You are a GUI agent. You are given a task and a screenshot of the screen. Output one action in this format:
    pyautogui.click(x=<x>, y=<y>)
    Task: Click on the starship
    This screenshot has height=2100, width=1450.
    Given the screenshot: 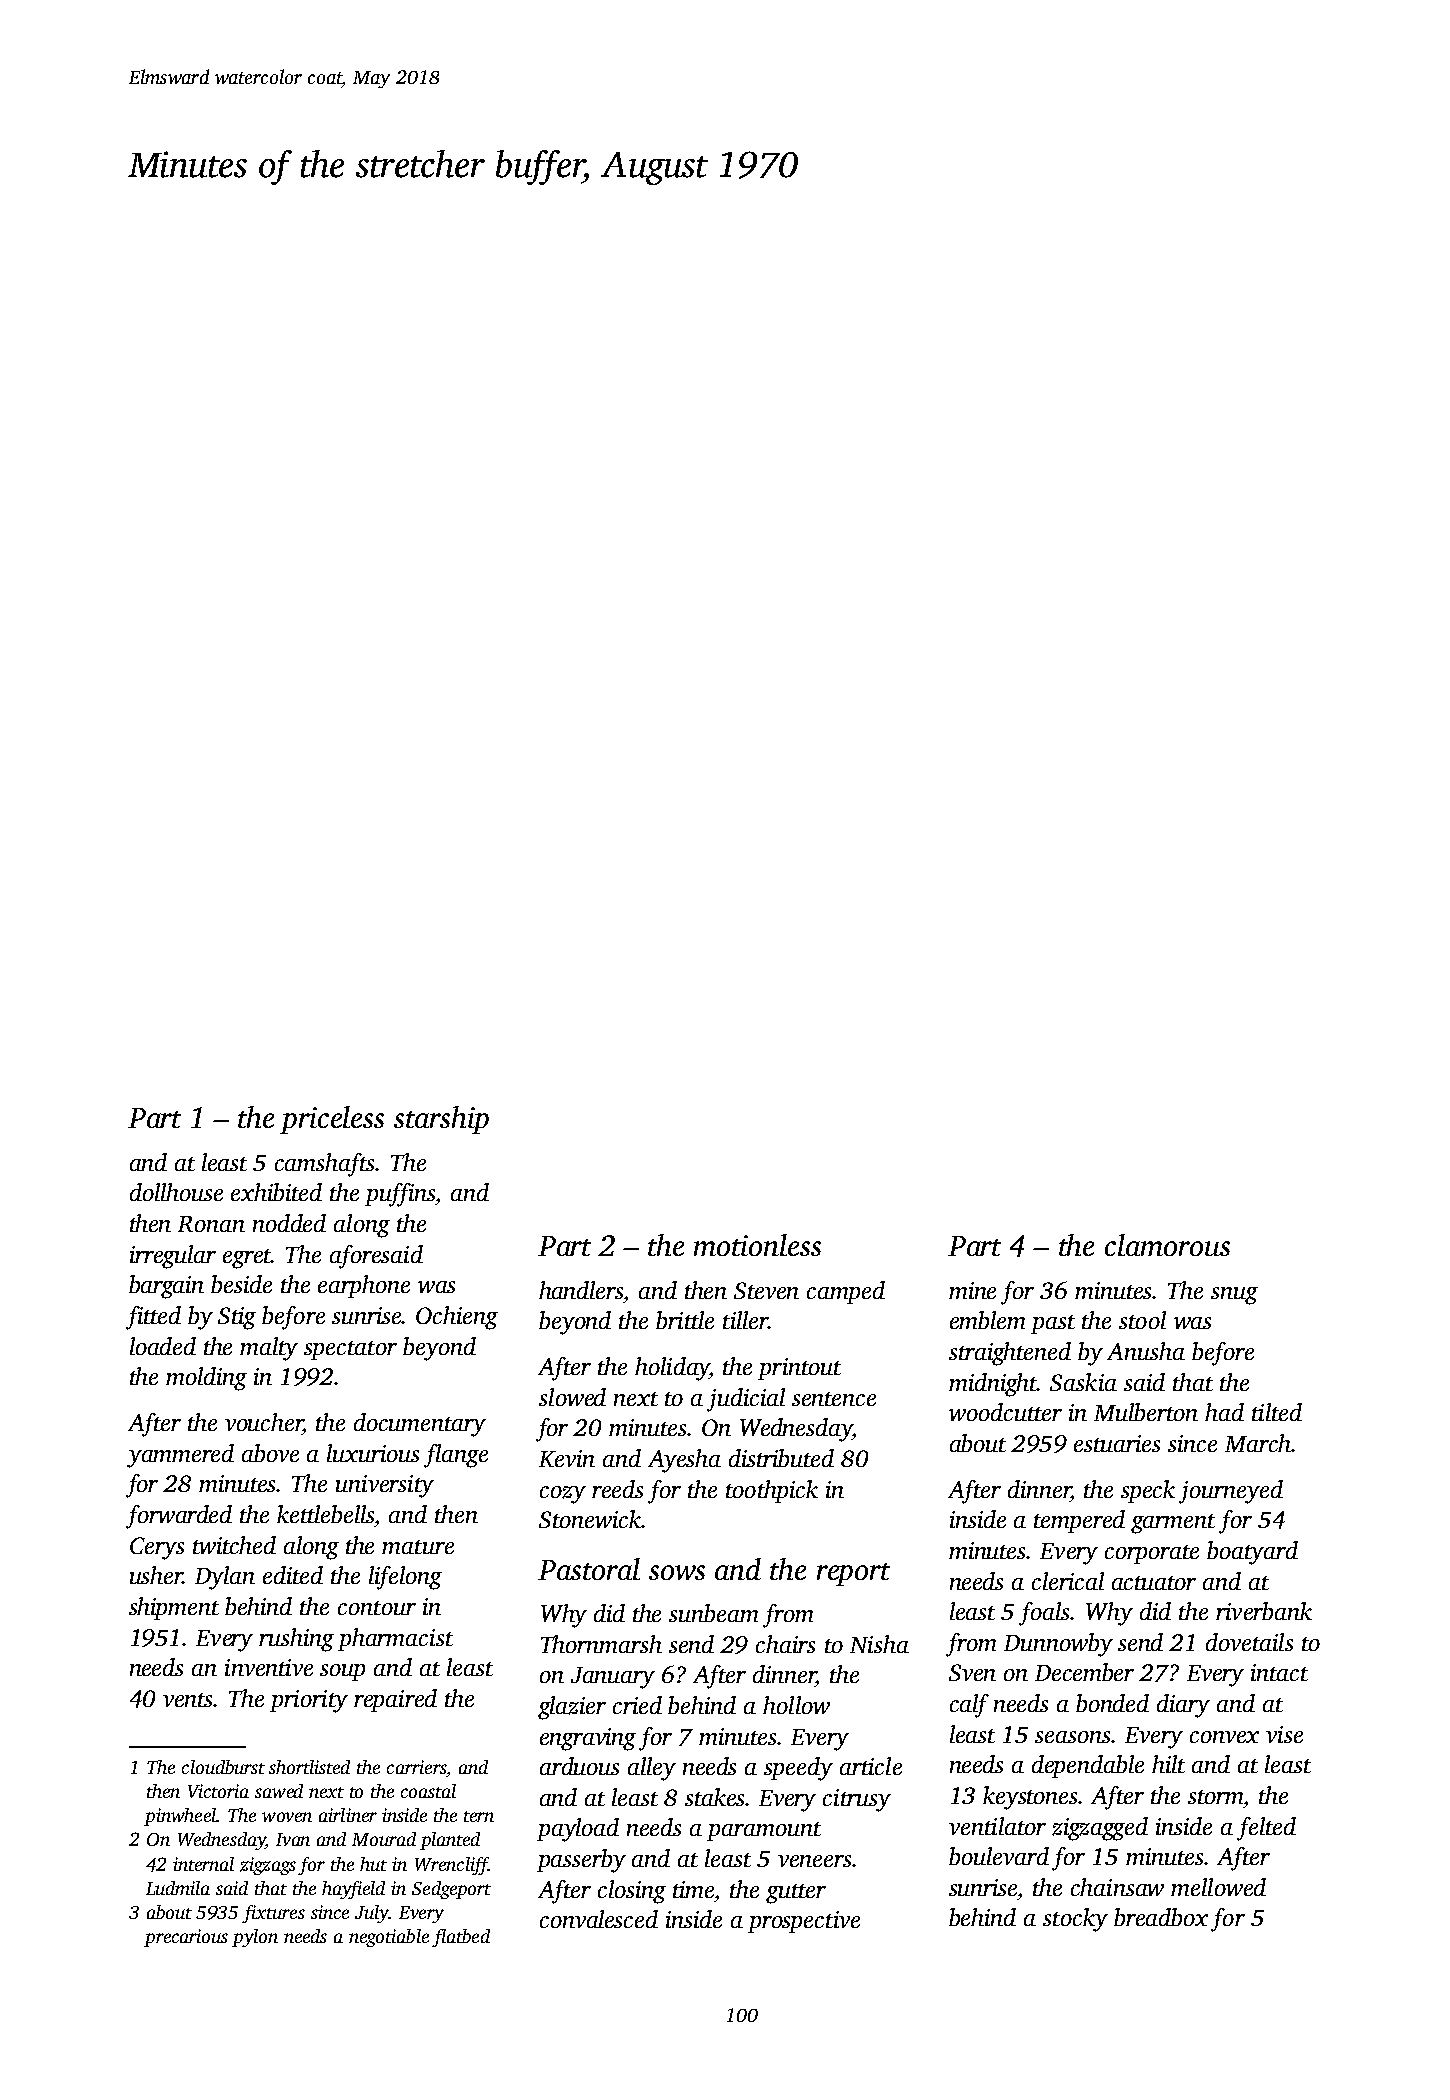 What is the action you would take?
    pyautogui.click(x=441, y=1120)
